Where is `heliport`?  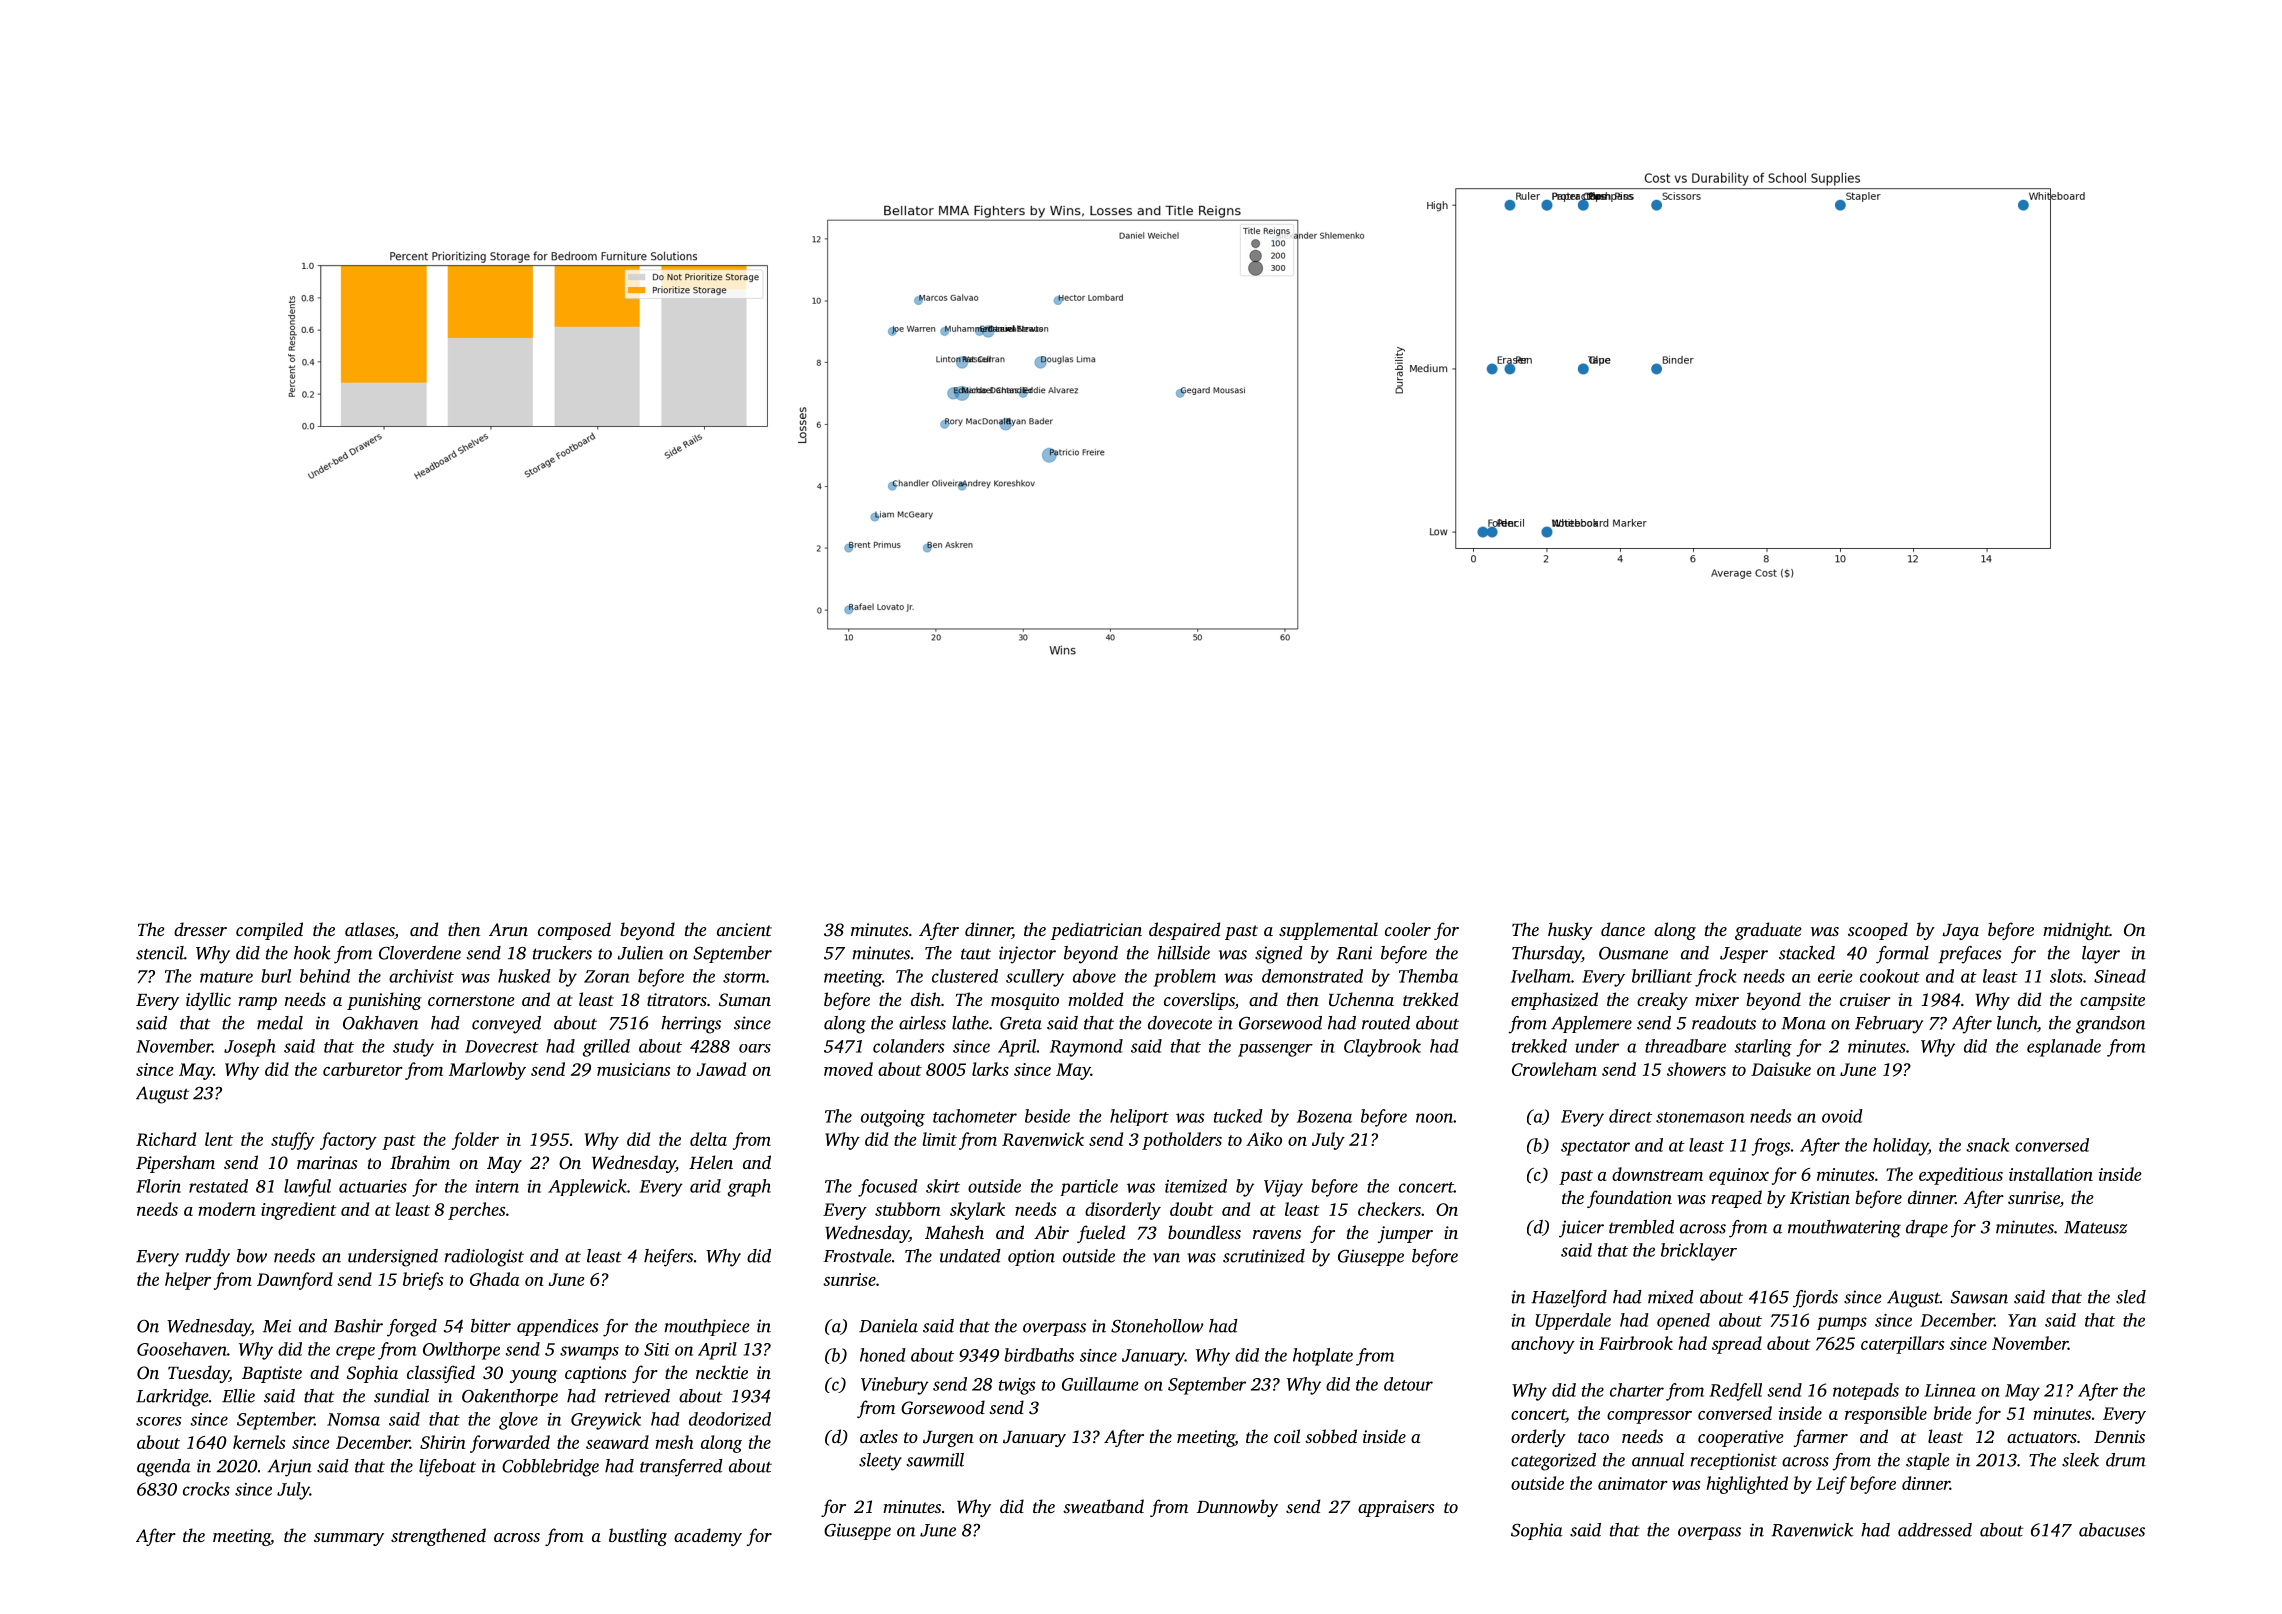
heliport is located at coordinates (1139, 1117).
